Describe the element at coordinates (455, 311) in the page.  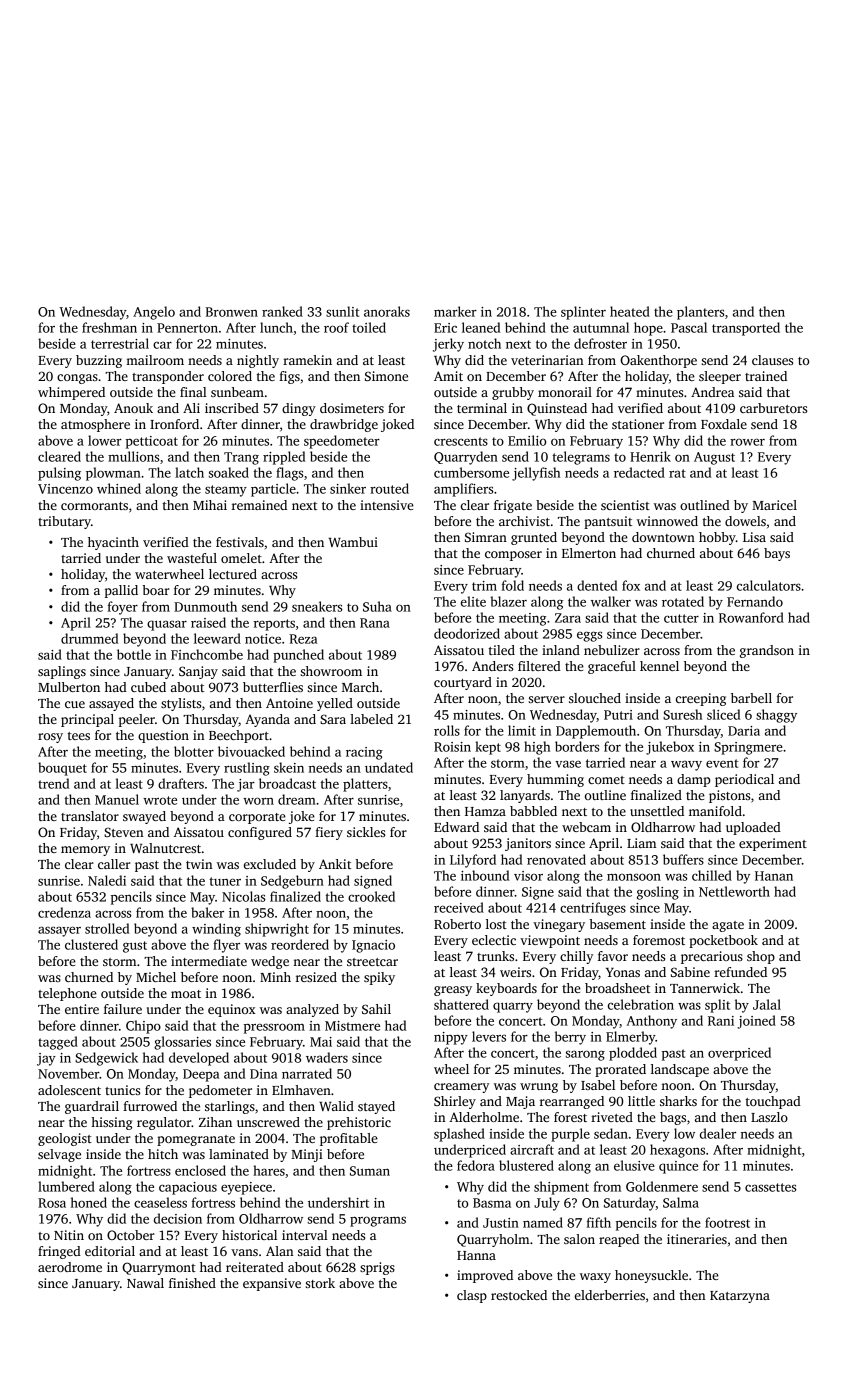
I see `marker` at that location.
